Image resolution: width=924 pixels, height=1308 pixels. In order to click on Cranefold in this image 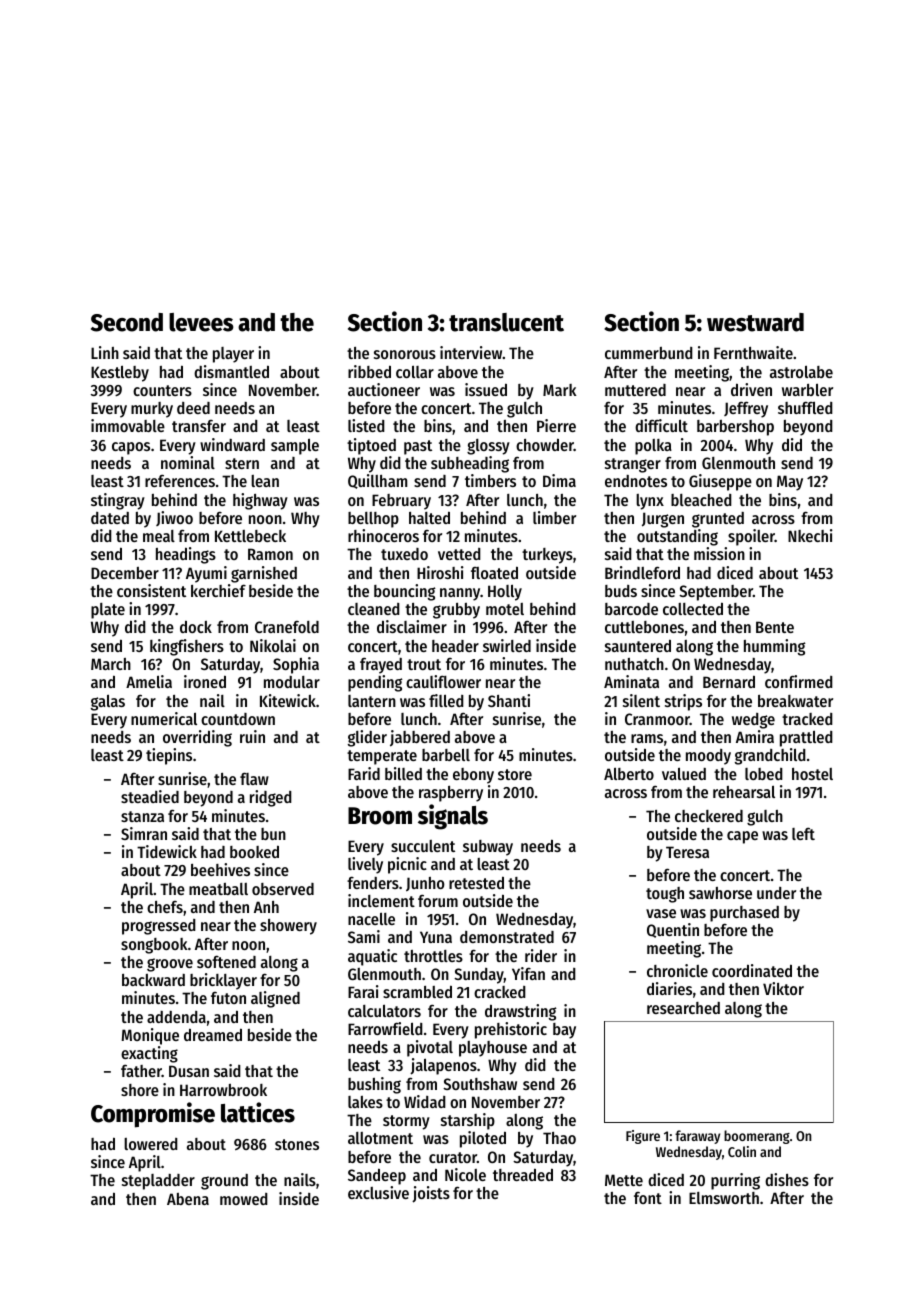, I will do `click(287, 627)`.
